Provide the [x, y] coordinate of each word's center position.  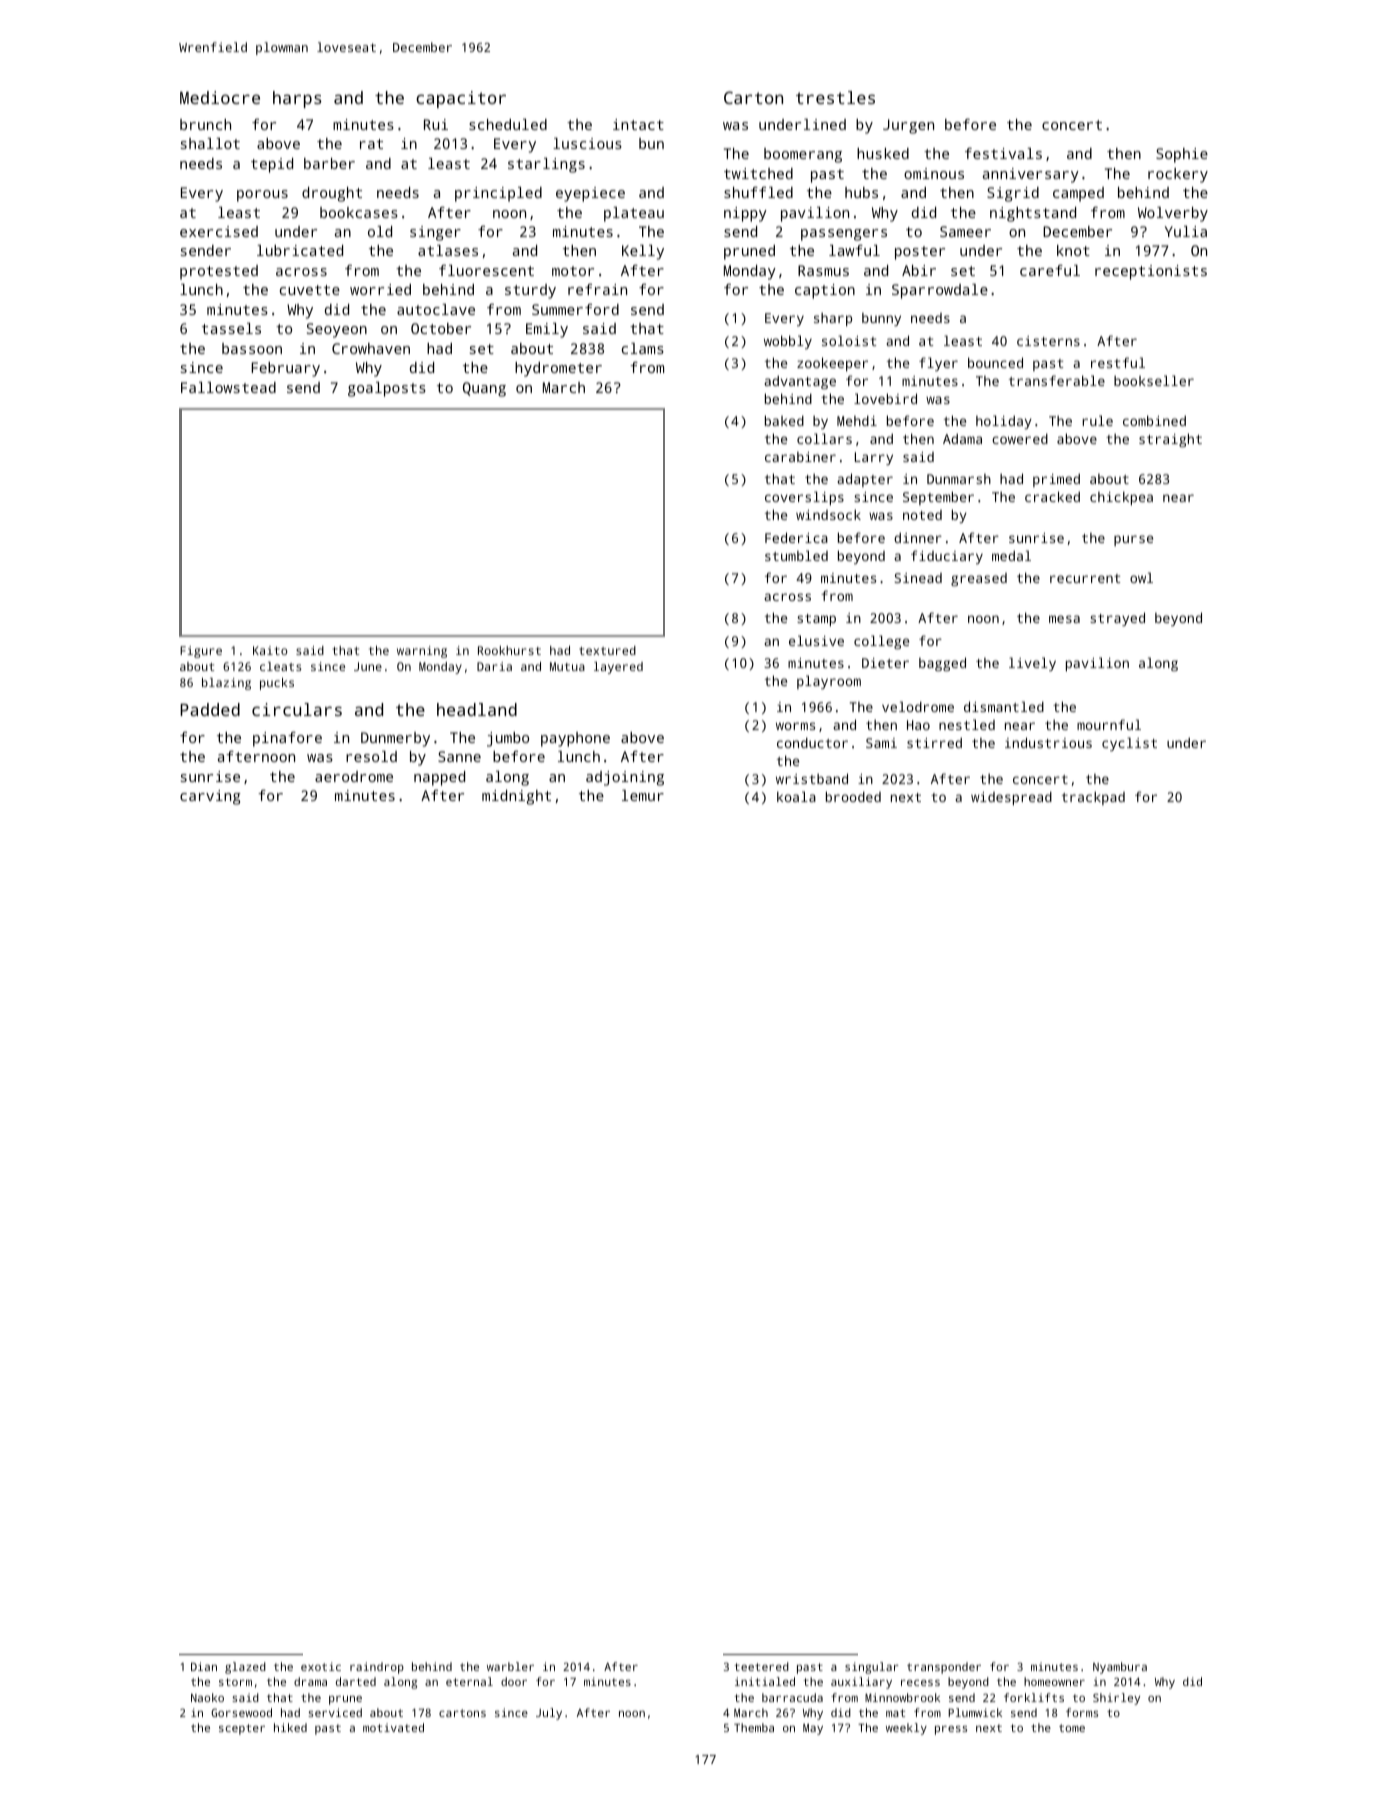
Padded [210, 709]
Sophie [1182, 155]
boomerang [803, 155]
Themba [754, 1727]
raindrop [377, 1668]
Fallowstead [228, 387]
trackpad [1093, 798]
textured [607, 650]
